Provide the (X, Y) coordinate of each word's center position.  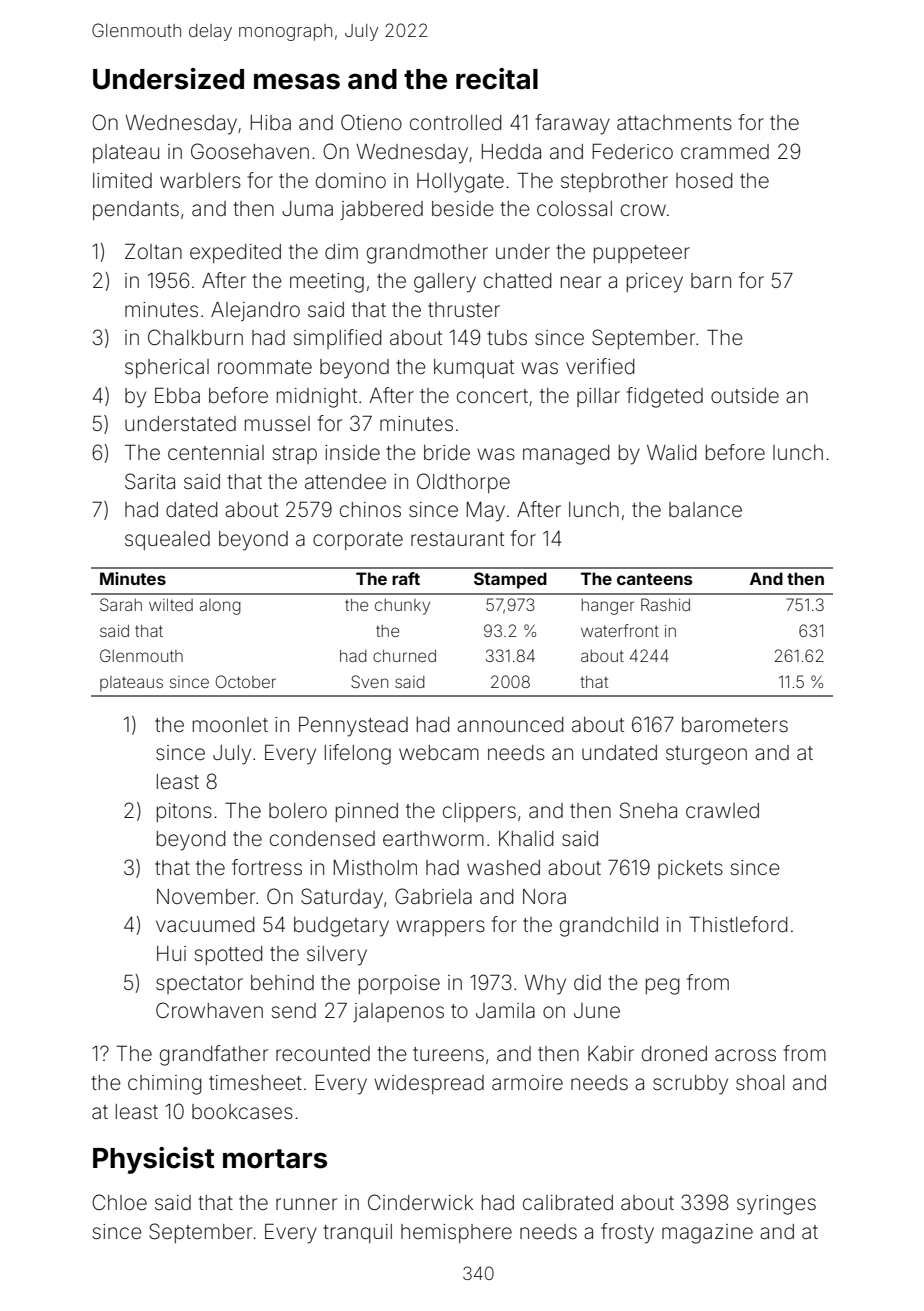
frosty (627, 1233)
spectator (199, 985)
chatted (518, 280)
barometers (735, 725)
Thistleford (738, 924)
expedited (235, 253)
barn (711, 280)
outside (745, 395)
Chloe (119, 1202)
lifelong (358, 754)
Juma (307, 208)
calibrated (568, 1203)
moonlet (230, 725)
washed (503, 868)
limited (122, 180)
